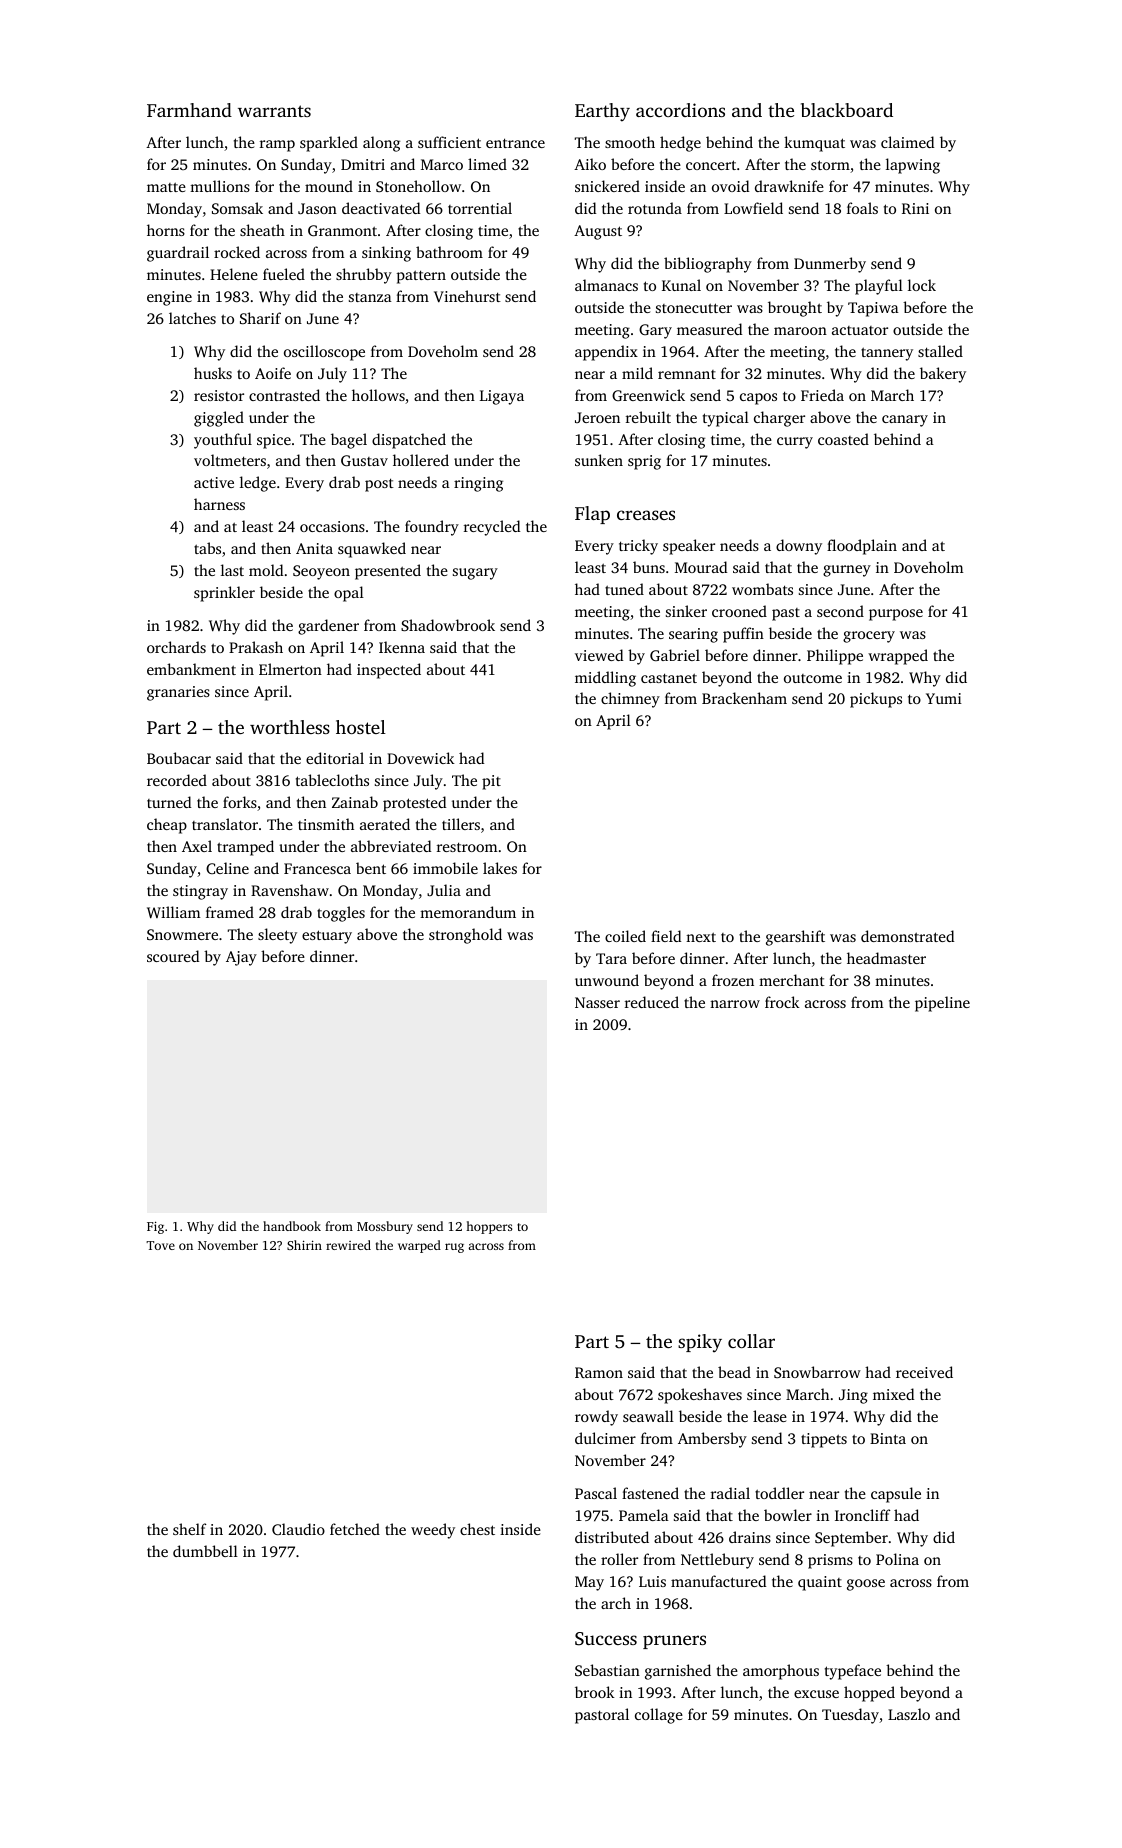 The width and height of the screenshot is (1122, 1848). I want to click on ledge, so click(258, 484).
